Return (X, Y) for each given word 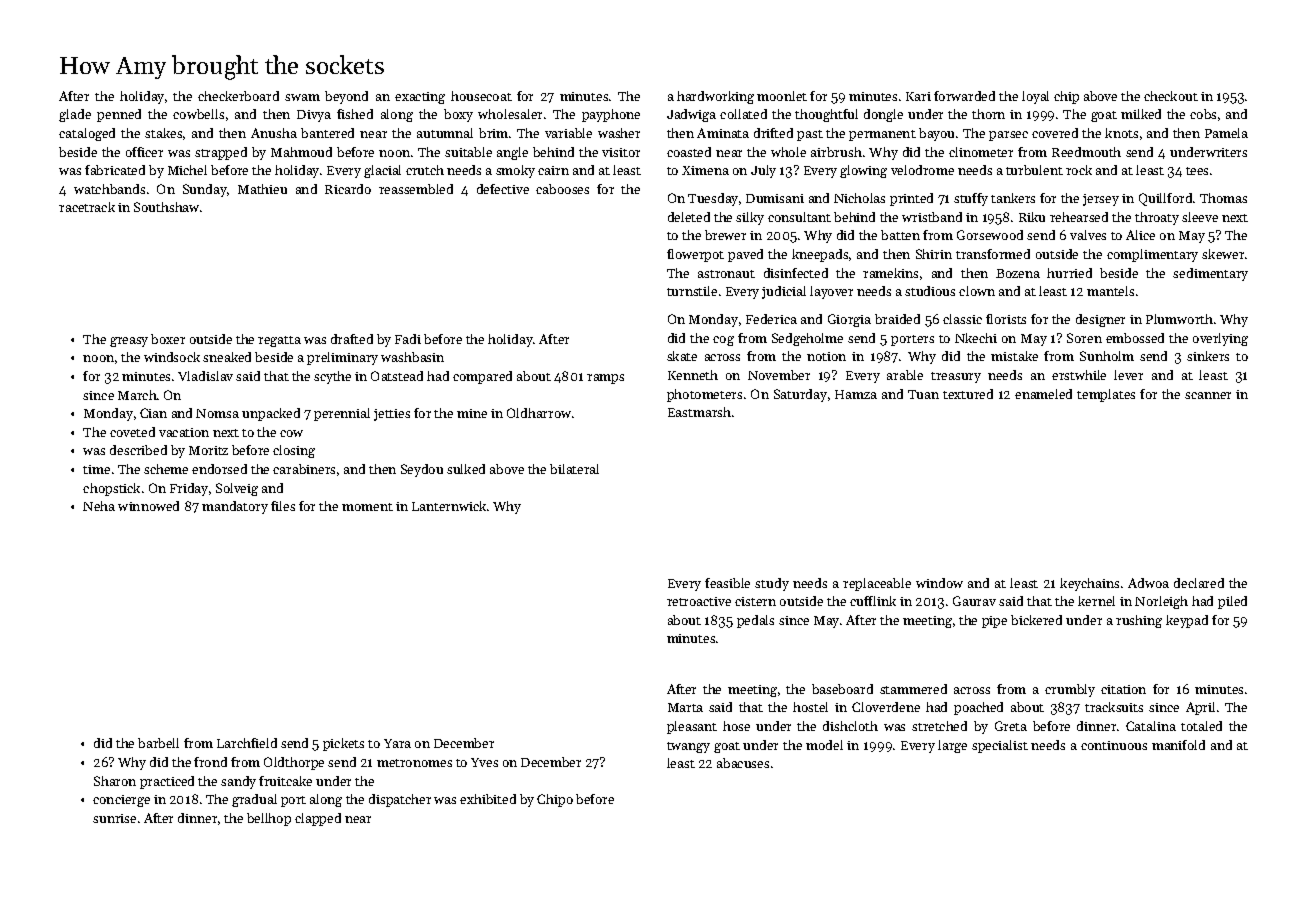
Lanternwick (449, 506)
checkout (1171, 96)
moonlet (782, 96)
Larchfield (247, 743)
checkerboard (238, 96)
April (1200, 708)
